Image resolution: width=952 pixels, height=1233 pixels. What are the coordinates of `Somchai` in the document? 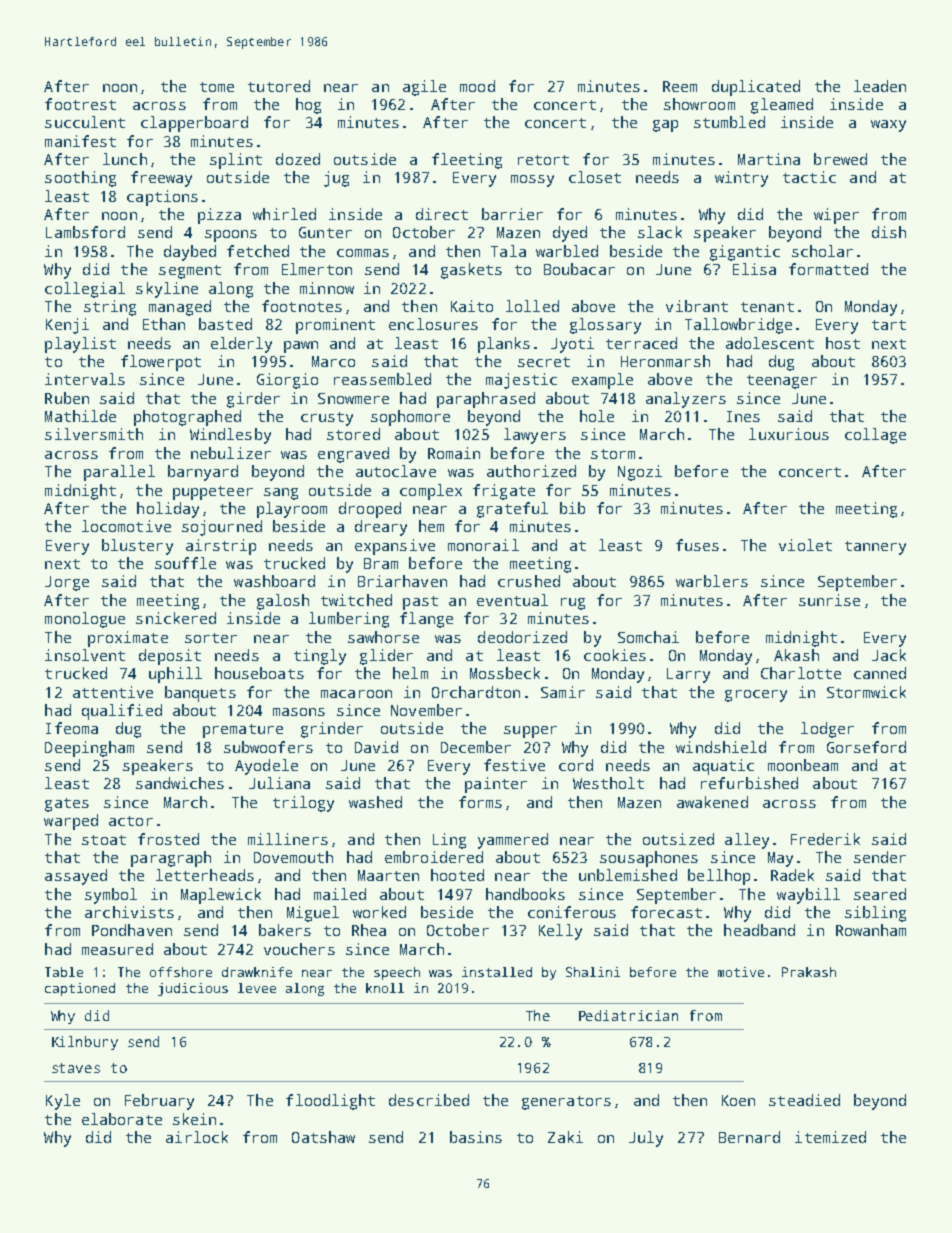 It's located at (648, 637).
